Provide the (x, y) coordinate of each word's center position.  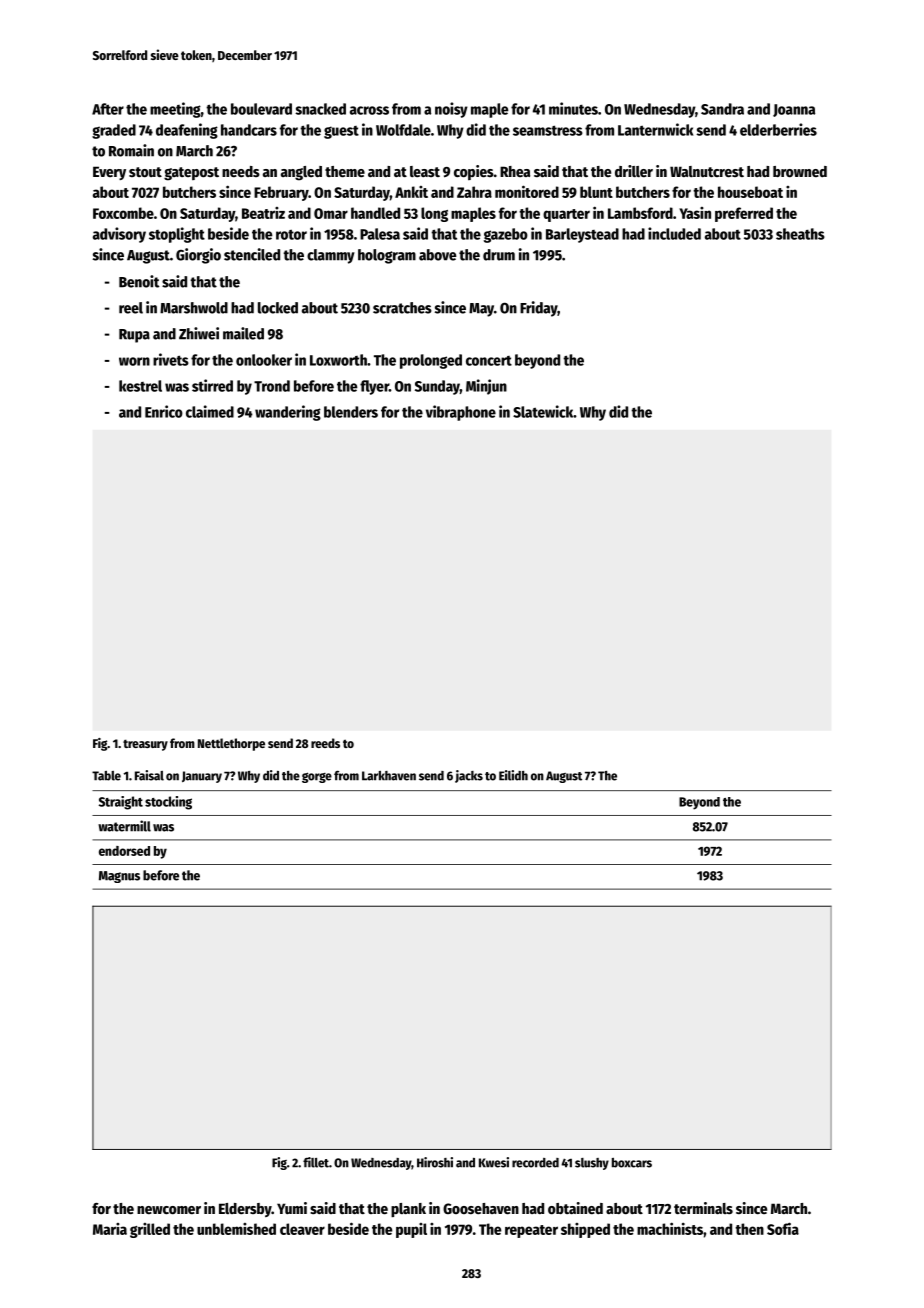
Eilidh (513, 775)
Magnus (119, 877)
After (108, 109)
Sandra (722, 109)
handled (375, 213)
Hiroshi (435, 1162)
